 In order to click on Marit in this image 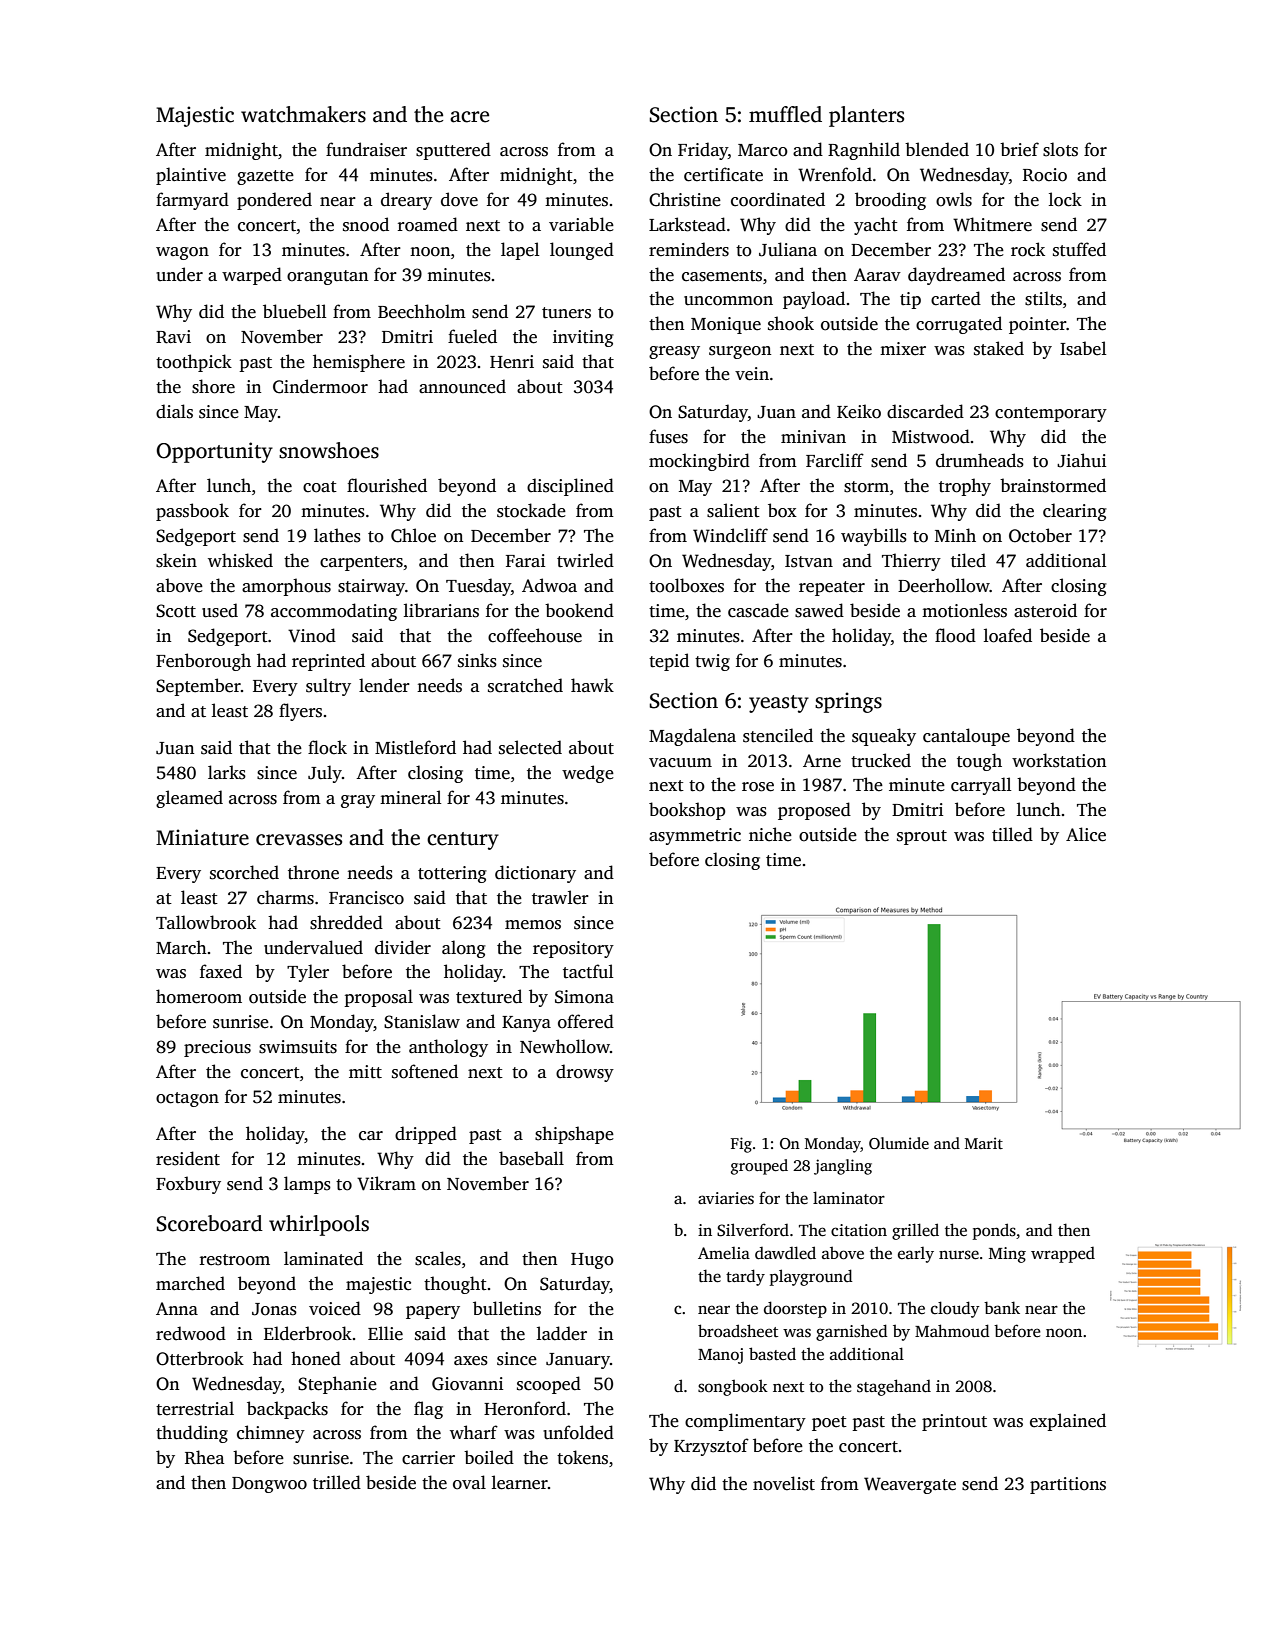, I will do `click(984, 1143)`.
